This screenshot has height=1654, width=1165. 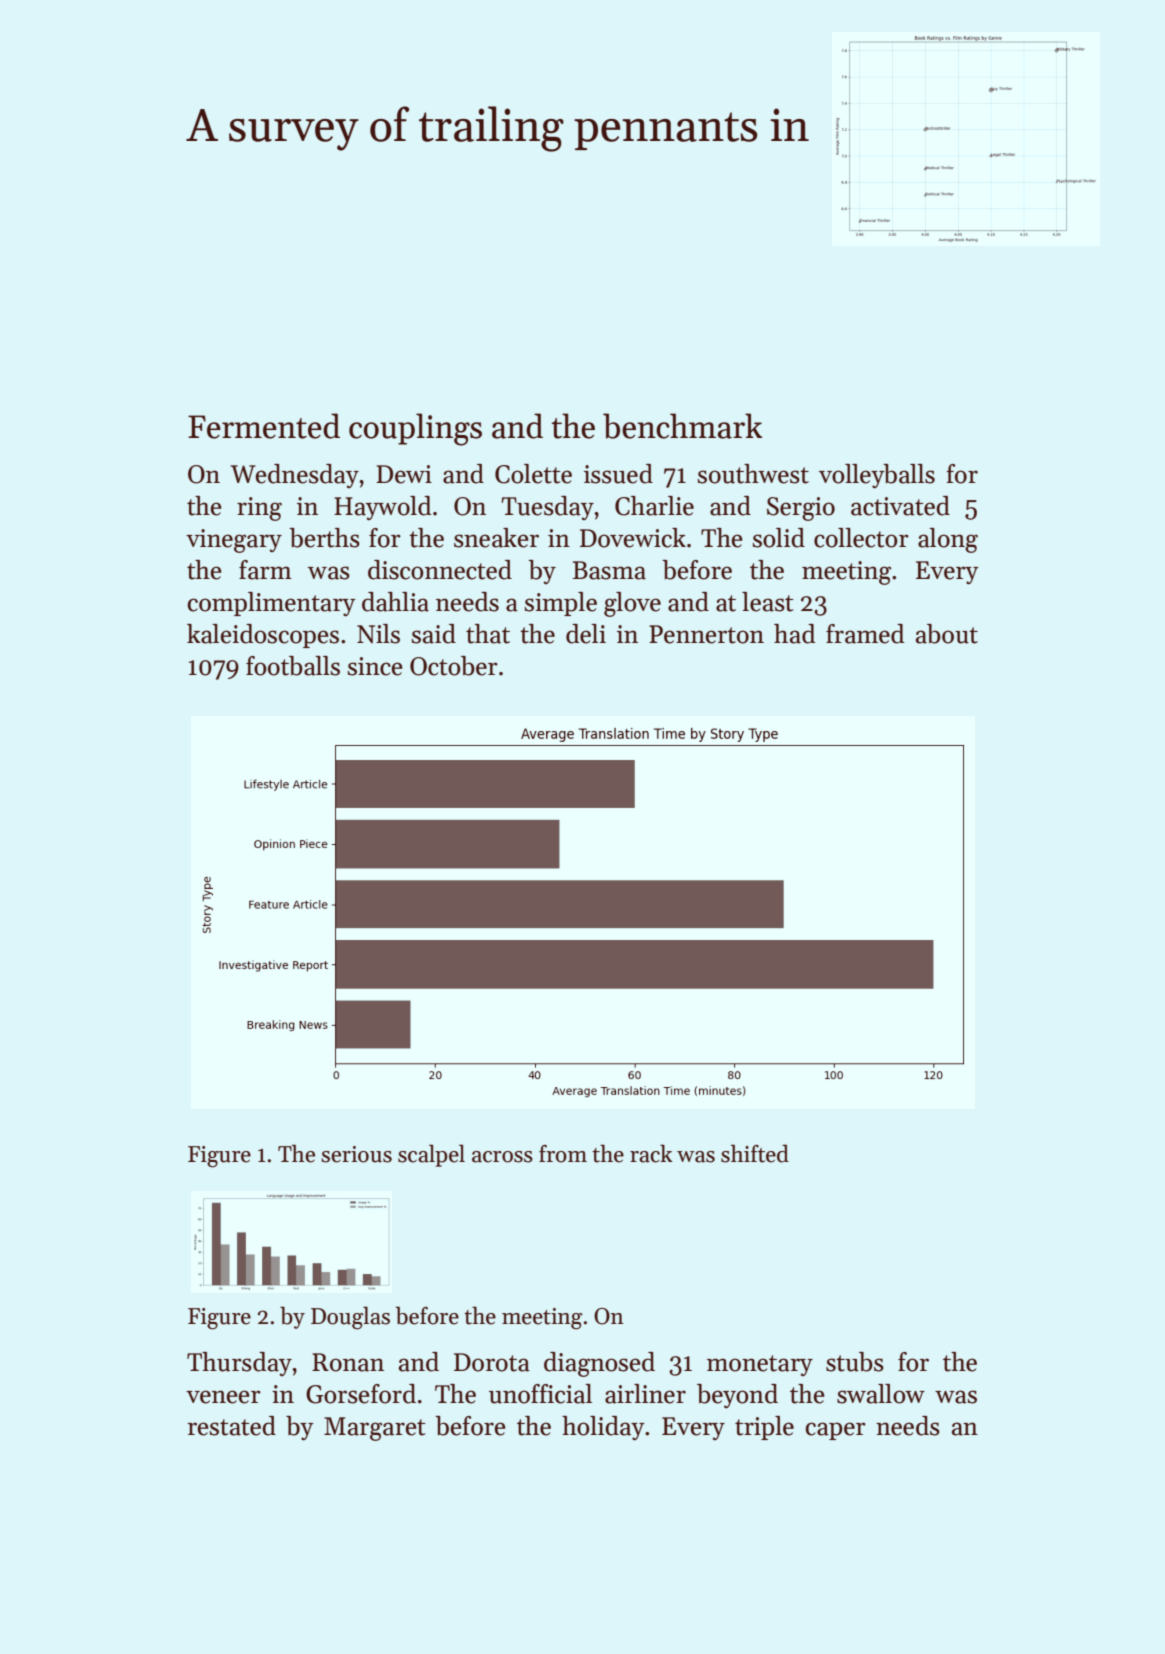 What do you see at coordinates (264, 426) in the screenshot?
I see `Fermented` at bounding box center [264, 426].
